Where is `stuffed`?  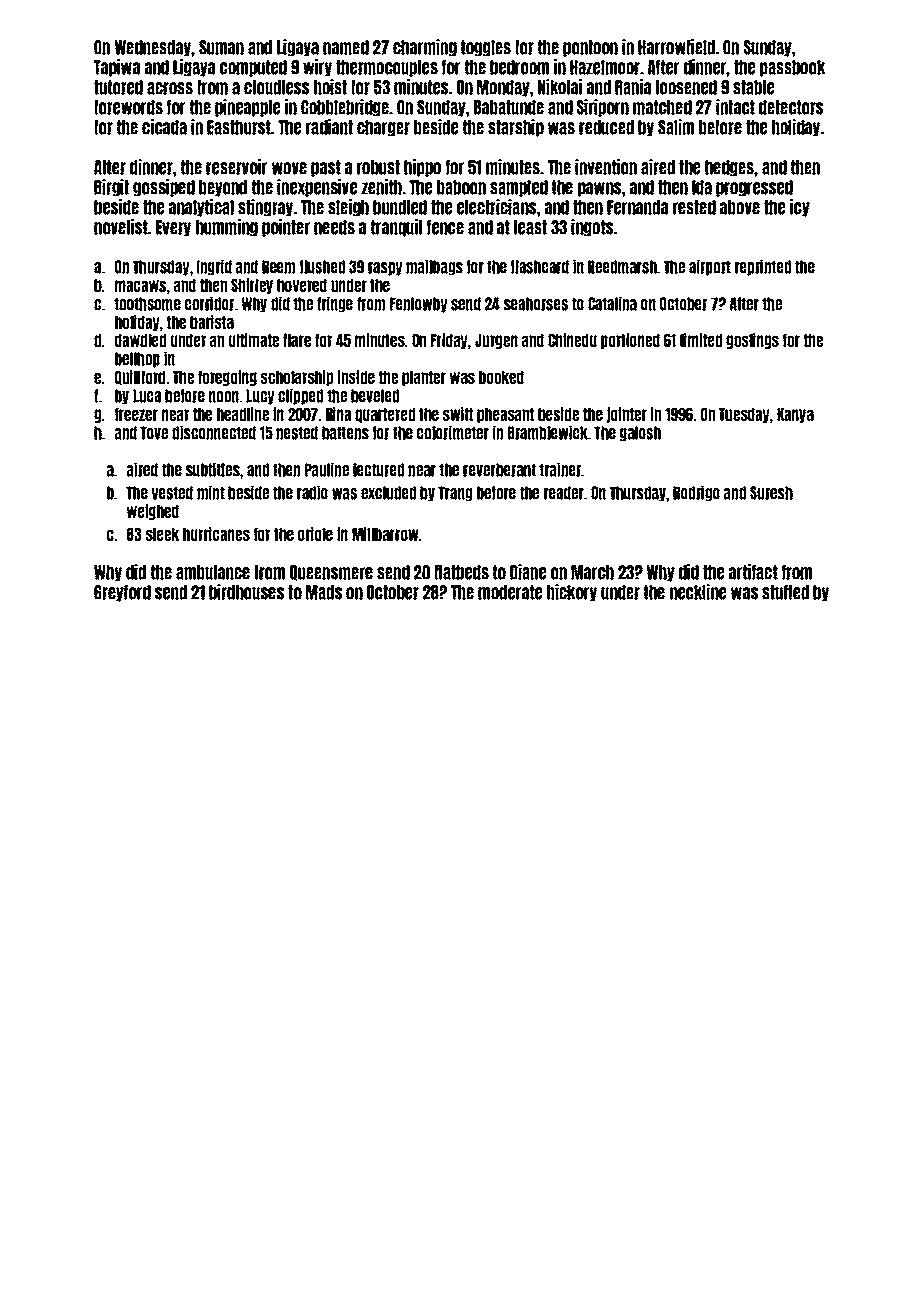 stuffed is located at coordinates (785, 592).
